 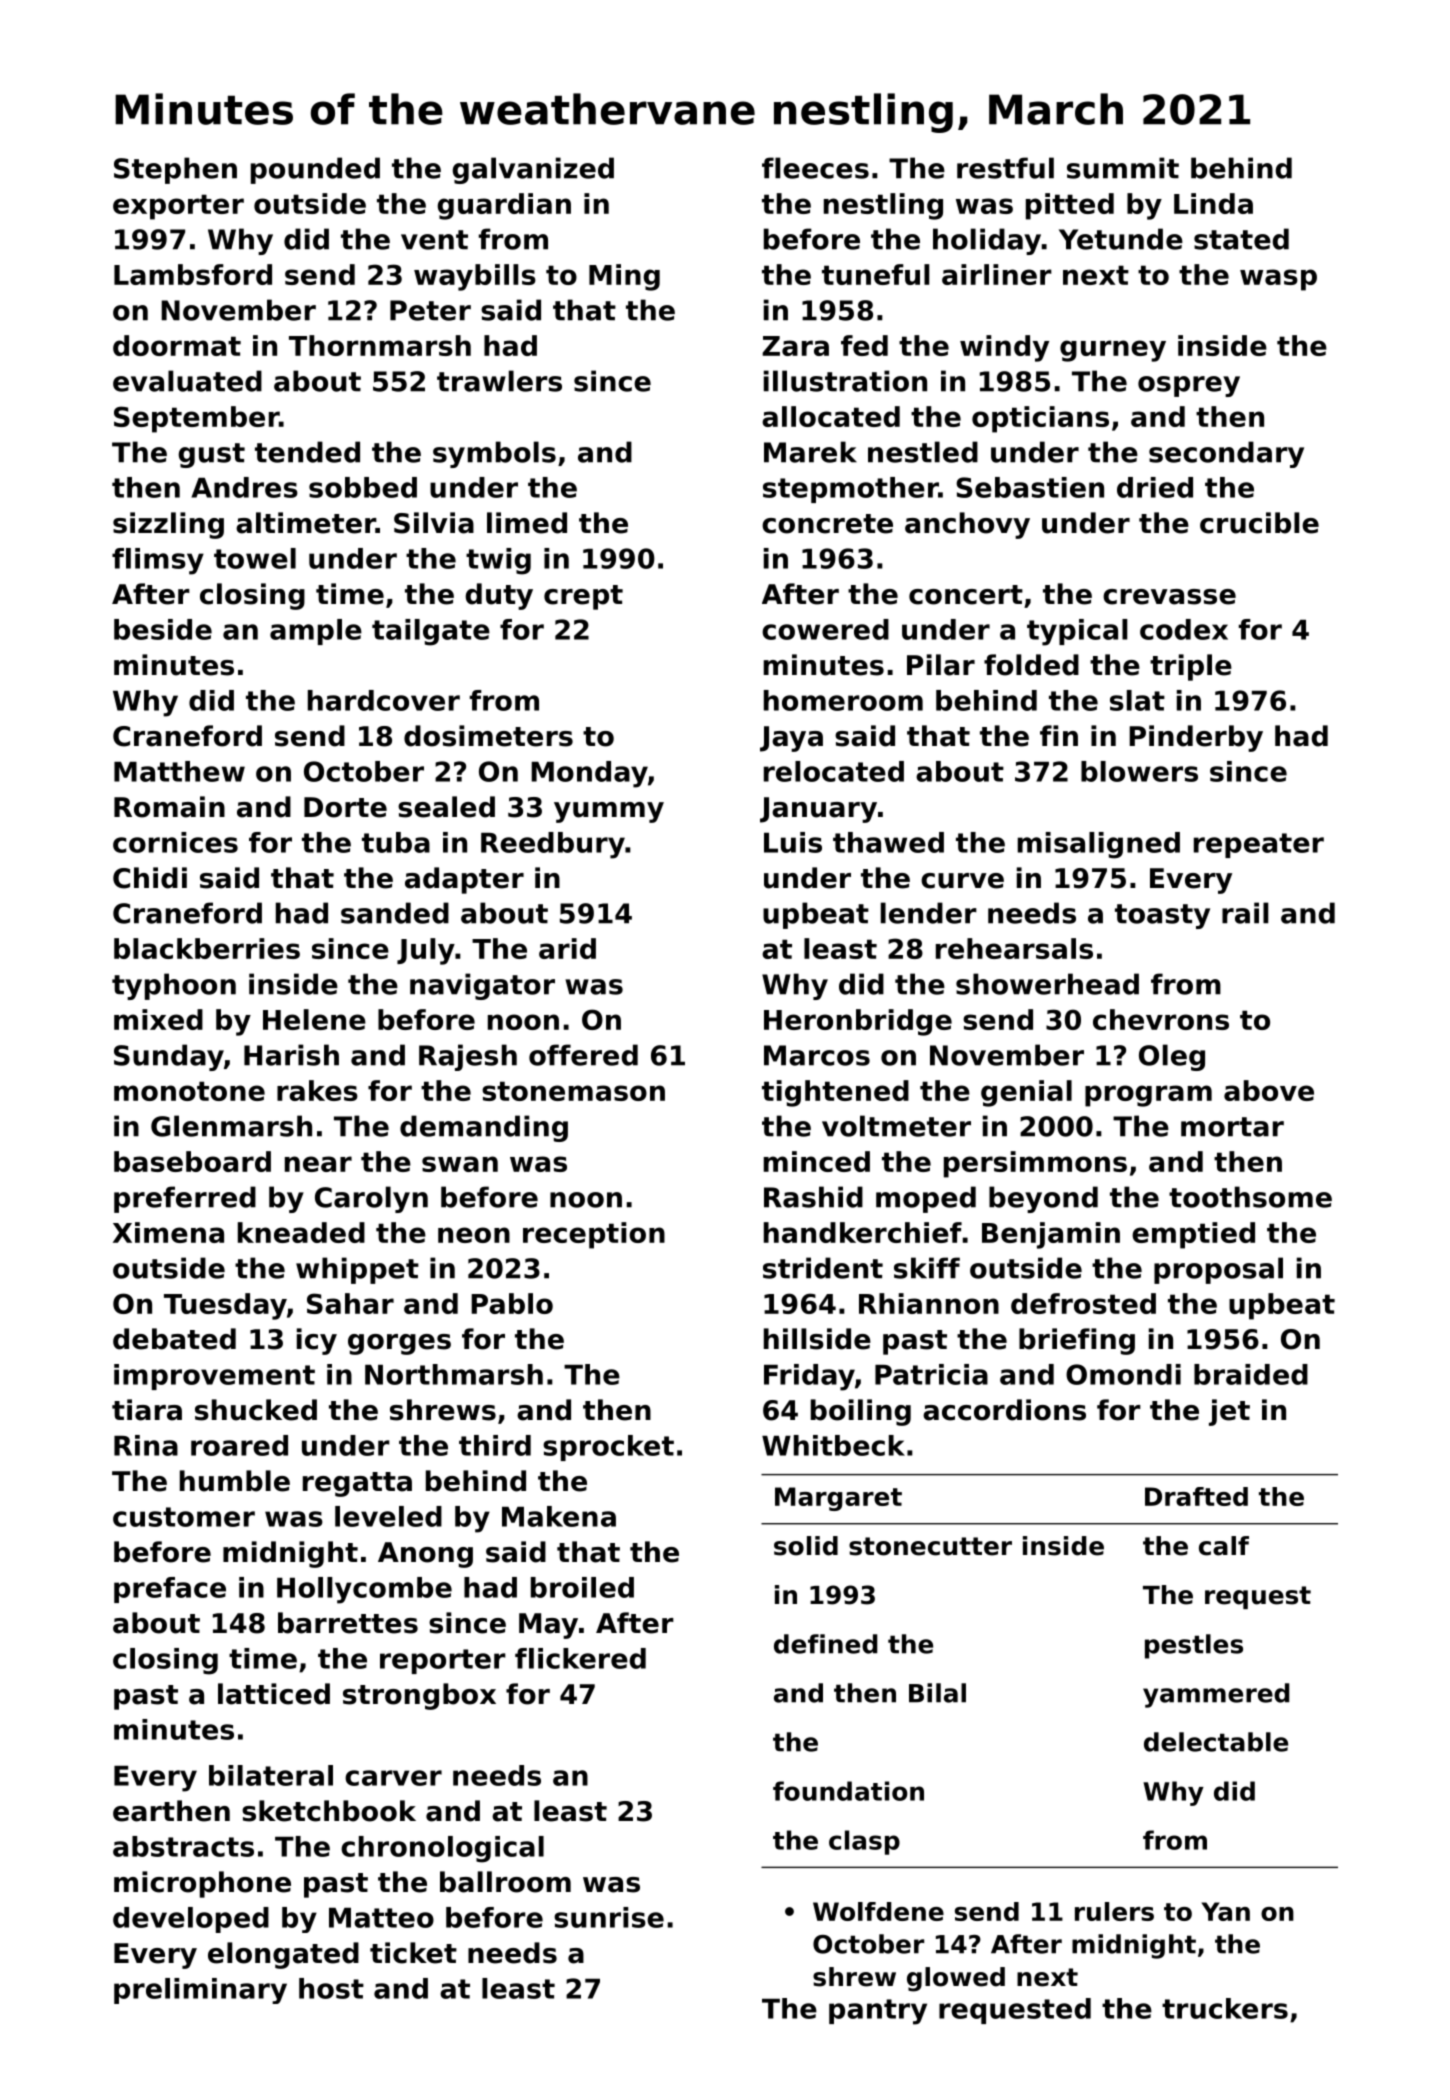 I want to click on Matteo, so click(x=381, y=1918).
